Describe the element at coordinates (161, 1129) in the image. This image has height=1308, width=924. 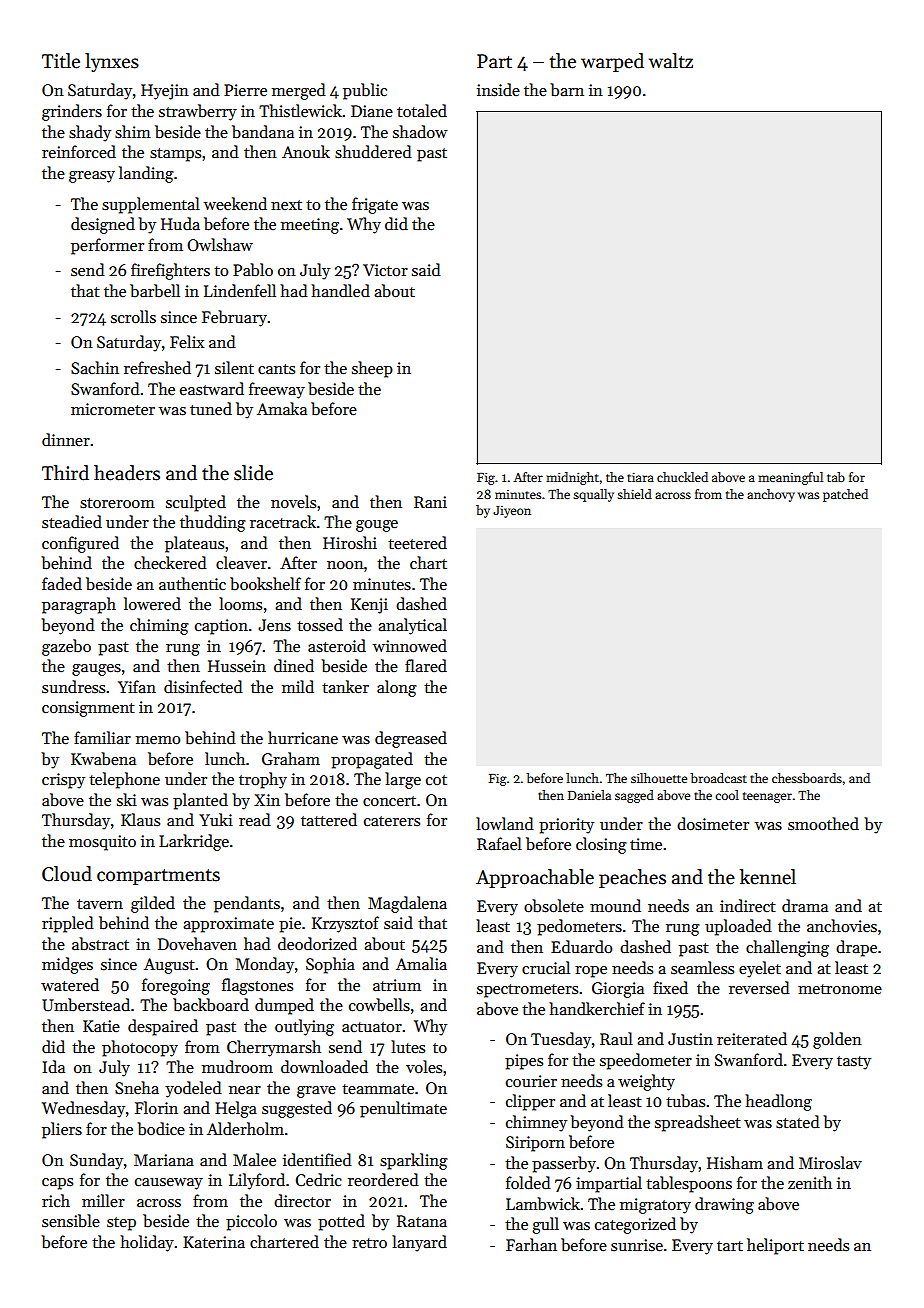
I see `bodice` at that location.
